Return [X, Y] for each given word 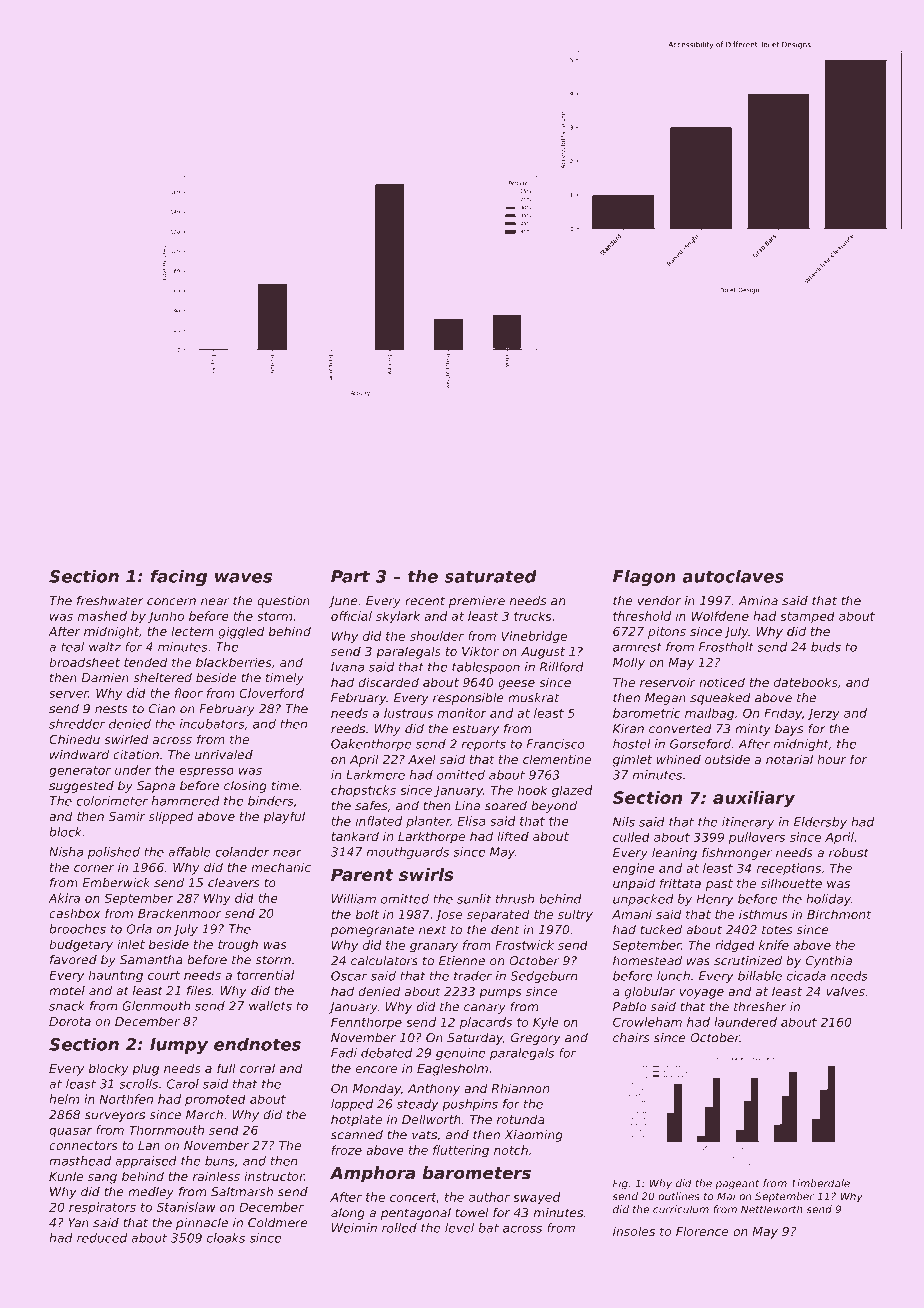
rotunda [520, 1119]
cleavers [233, 883]
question [283, 602]
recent [425, 601]
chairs [631, 1038]
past [719, 885]
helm [64, 1099]
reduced [102, 1238]
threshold [642, 616]
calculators [384, 961]
